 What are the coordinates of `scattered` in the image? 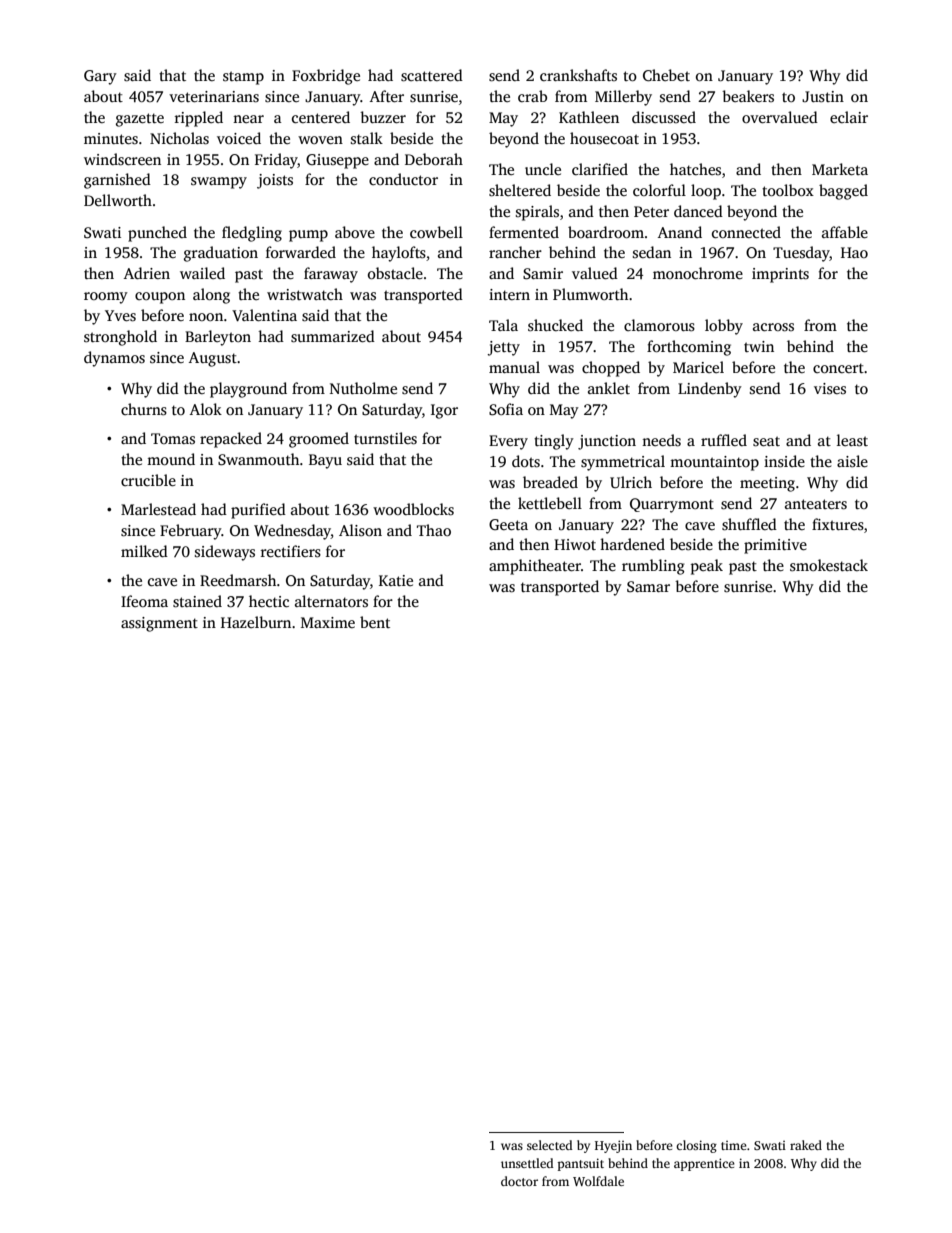 It's located at (432, 75).
